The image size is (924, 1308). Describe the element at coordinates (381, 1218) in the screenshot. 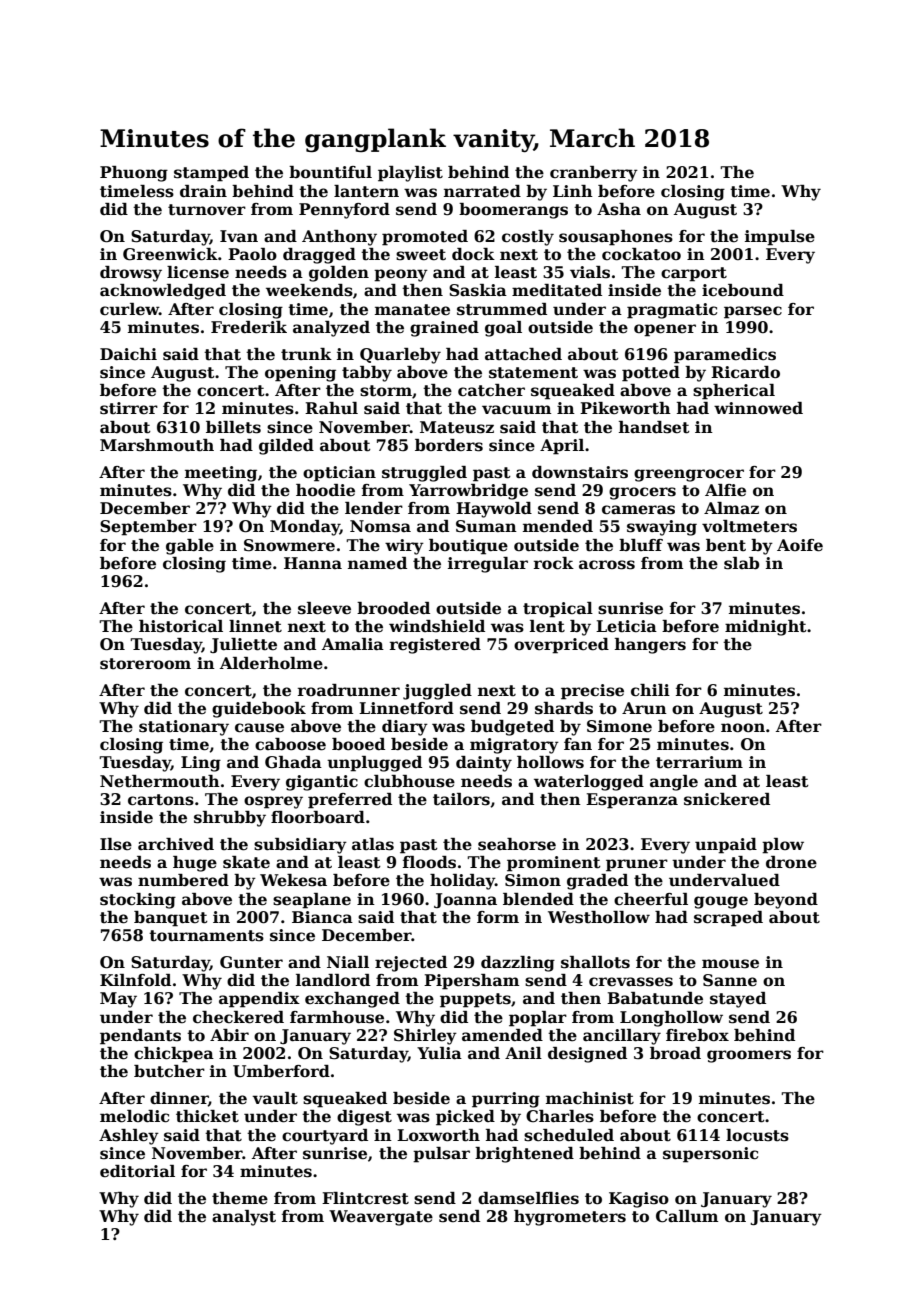

I see `Weavergate` at that location.
